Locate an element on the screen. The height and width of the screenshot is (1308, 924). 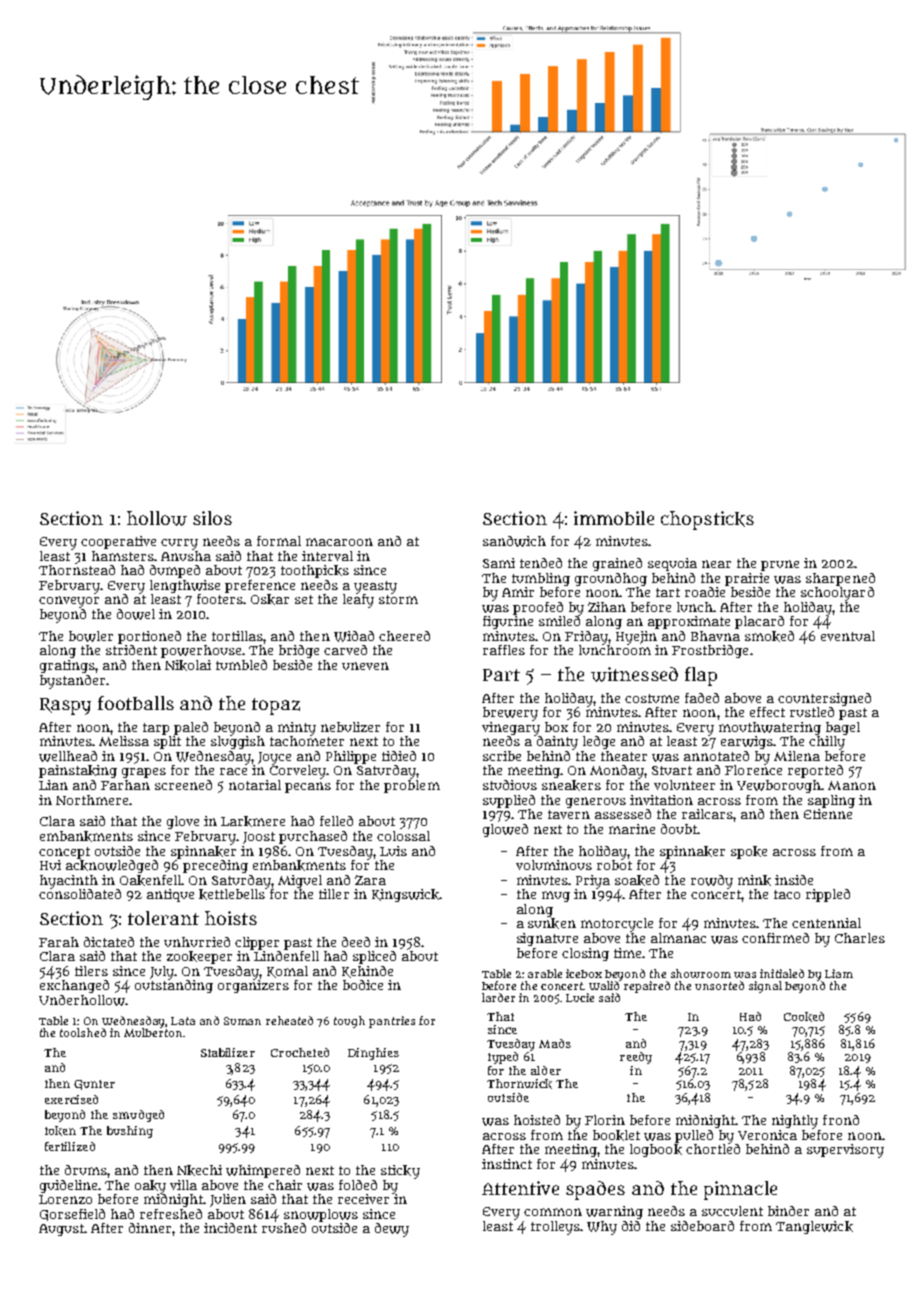
frond is located at coordinates (841, 1120).
